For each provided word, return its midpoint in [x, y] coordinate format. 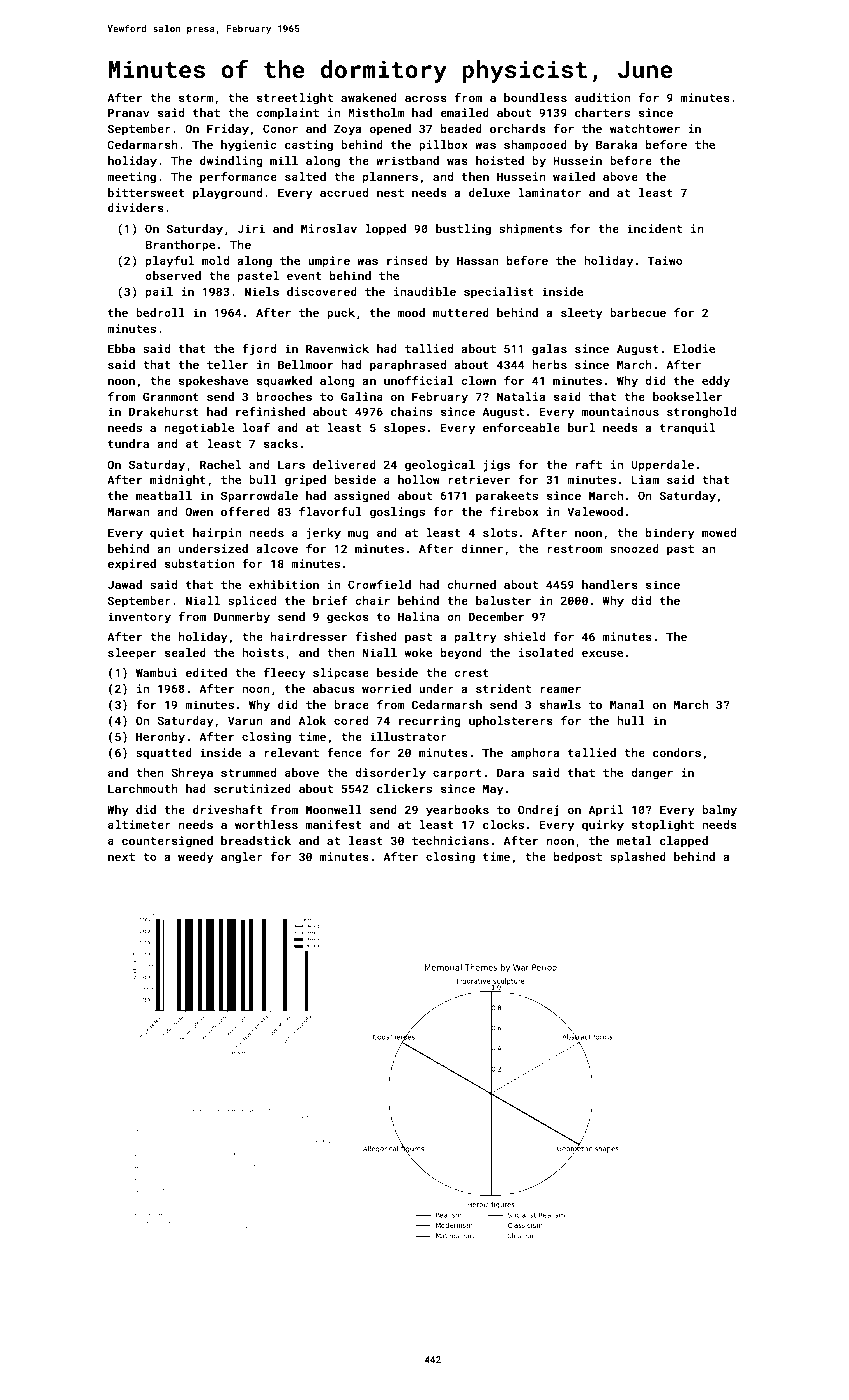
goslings [397, 513]
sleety [582, 314]
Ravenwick [337, 348]
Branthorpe [180, 246]
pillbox [443, 146]
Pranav [128, 112]
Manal [627, 704]
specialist [499, 293]
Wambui [157, 672]
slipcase [341, 674]
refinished [270, 411]
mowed [719, 532]
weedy [196, 858]
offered [245, 511]
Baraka [616, 144]
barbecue [638, 312]
